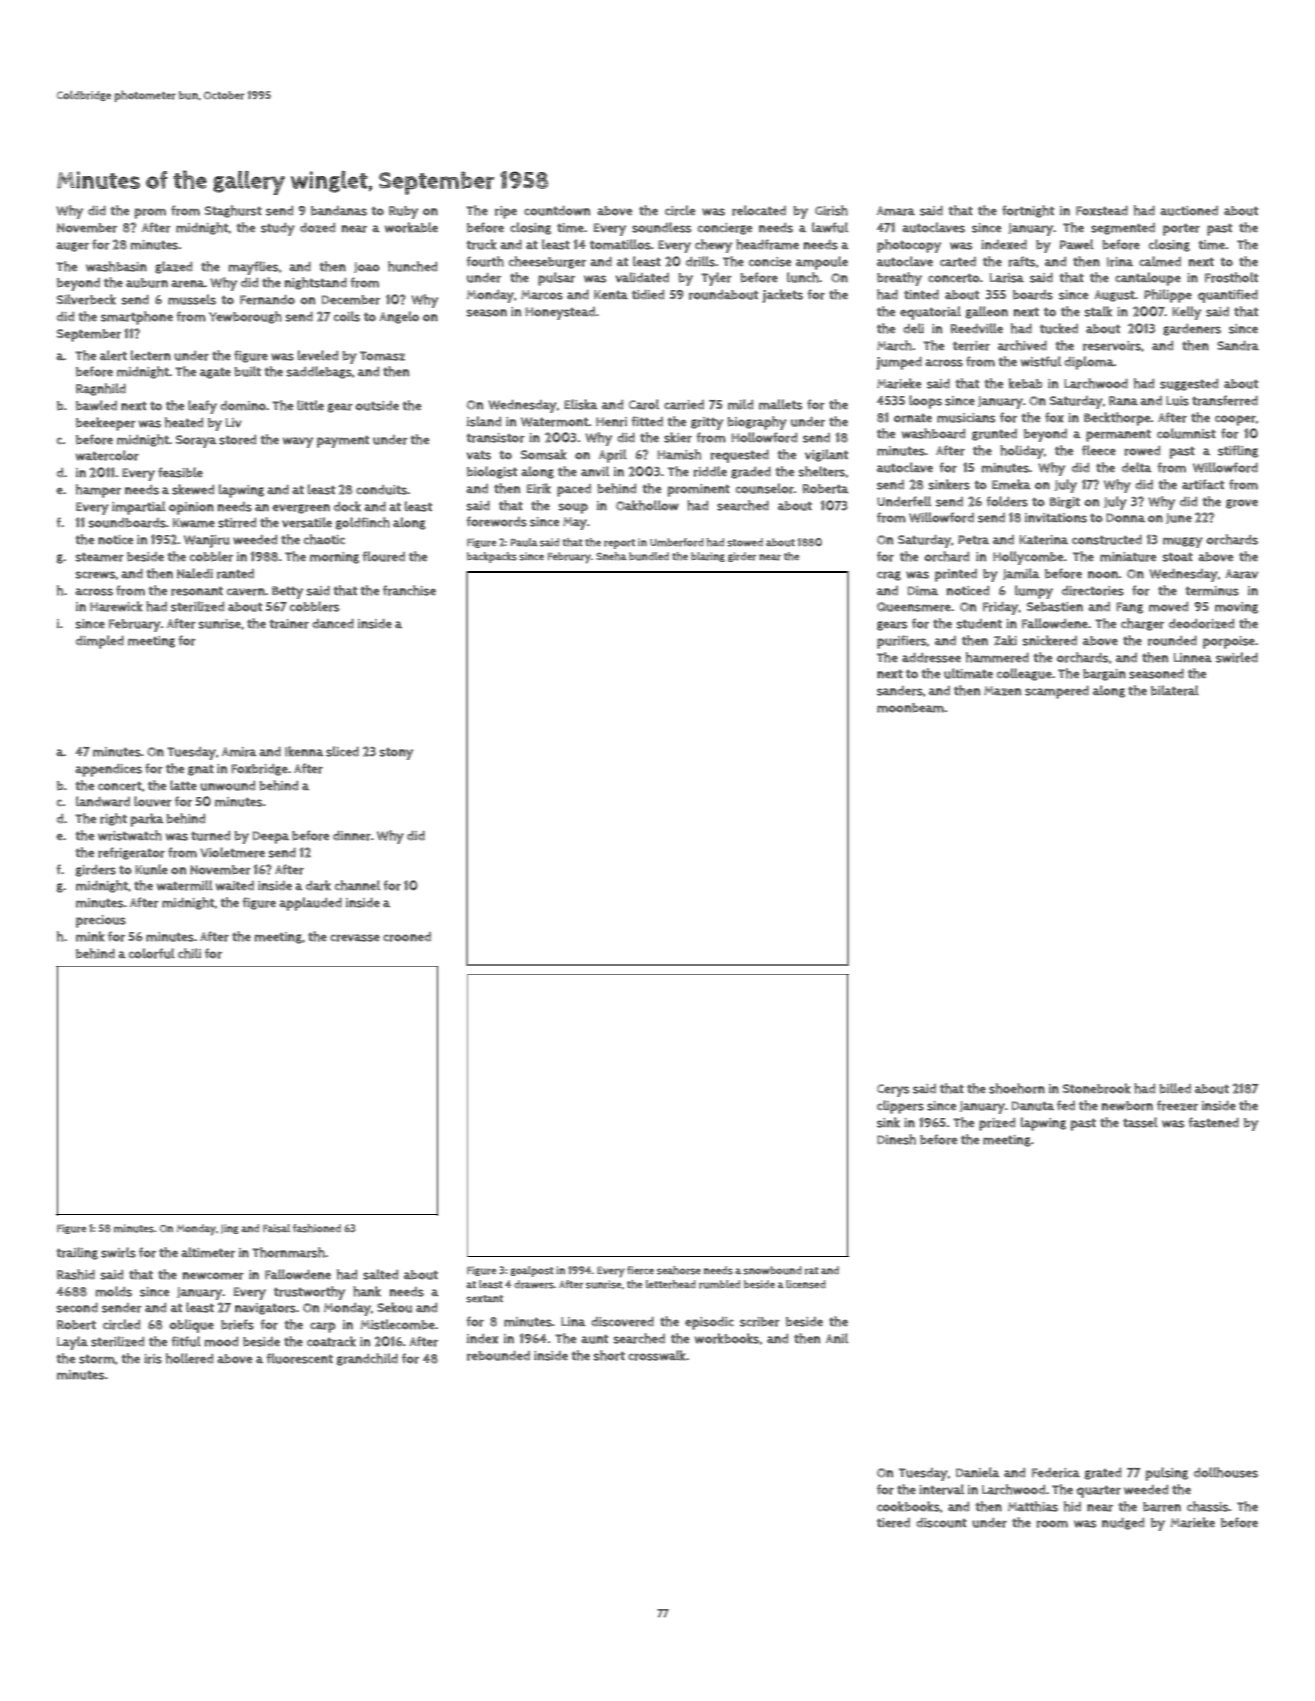 The image size is (1315, 1701). What do you see at coordinates (1213, 1122) in the document?
I see `fastened` at bounding box center [1213, 1122].
